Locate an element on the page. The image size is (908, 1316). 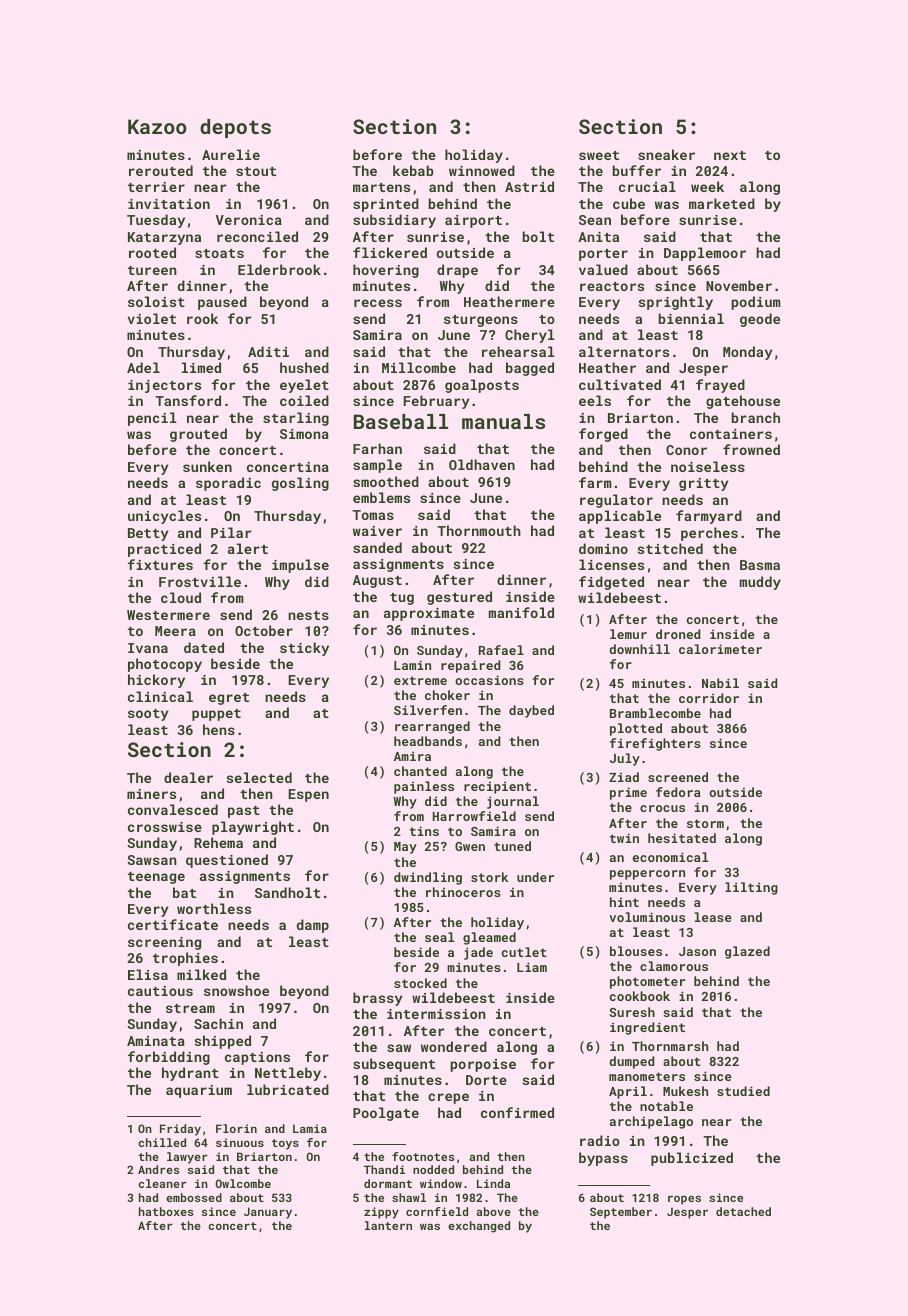
confirmed is located at coordinates (517, 1112).
